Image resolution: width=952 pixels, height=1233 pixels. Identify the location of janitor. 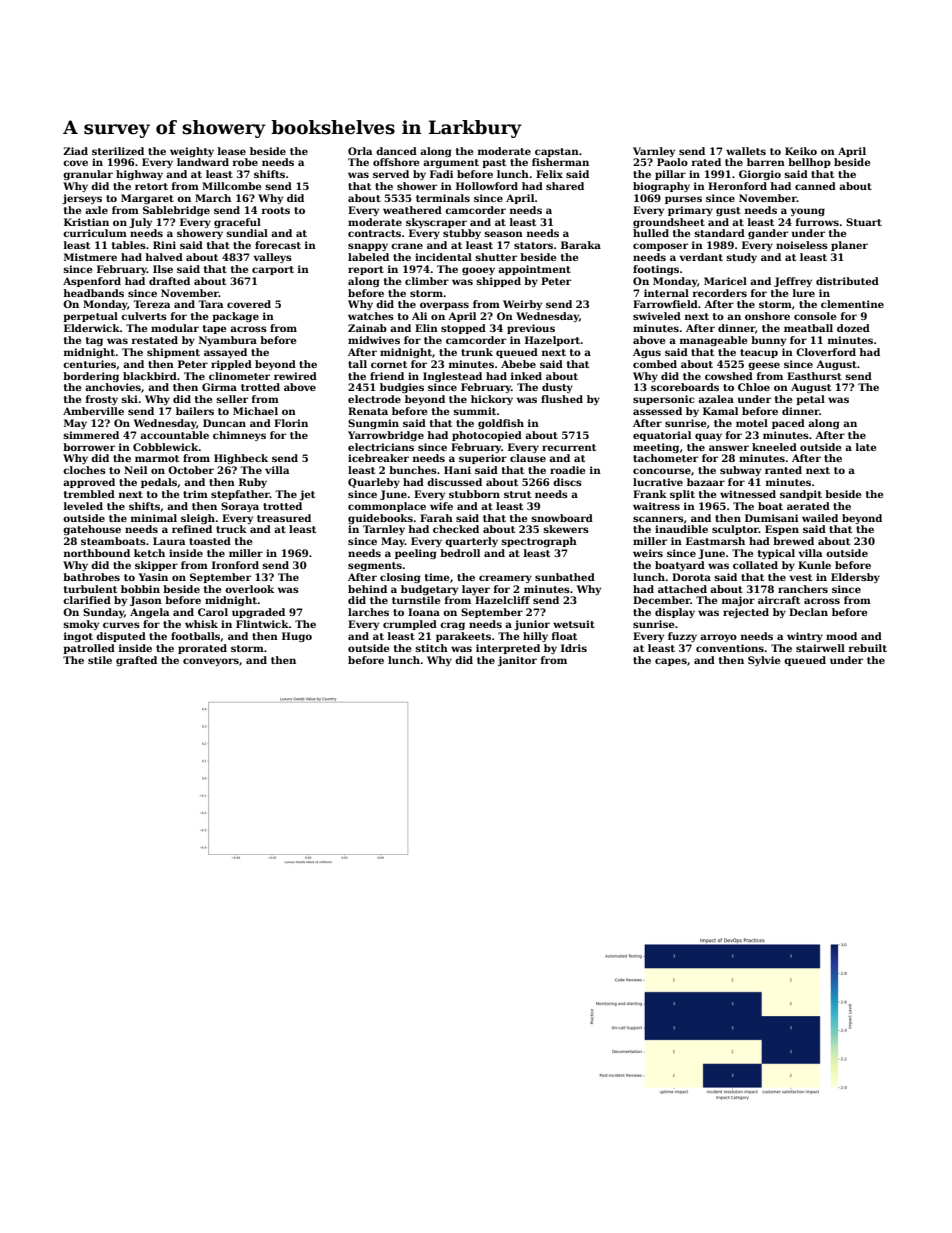
(517, 661).
